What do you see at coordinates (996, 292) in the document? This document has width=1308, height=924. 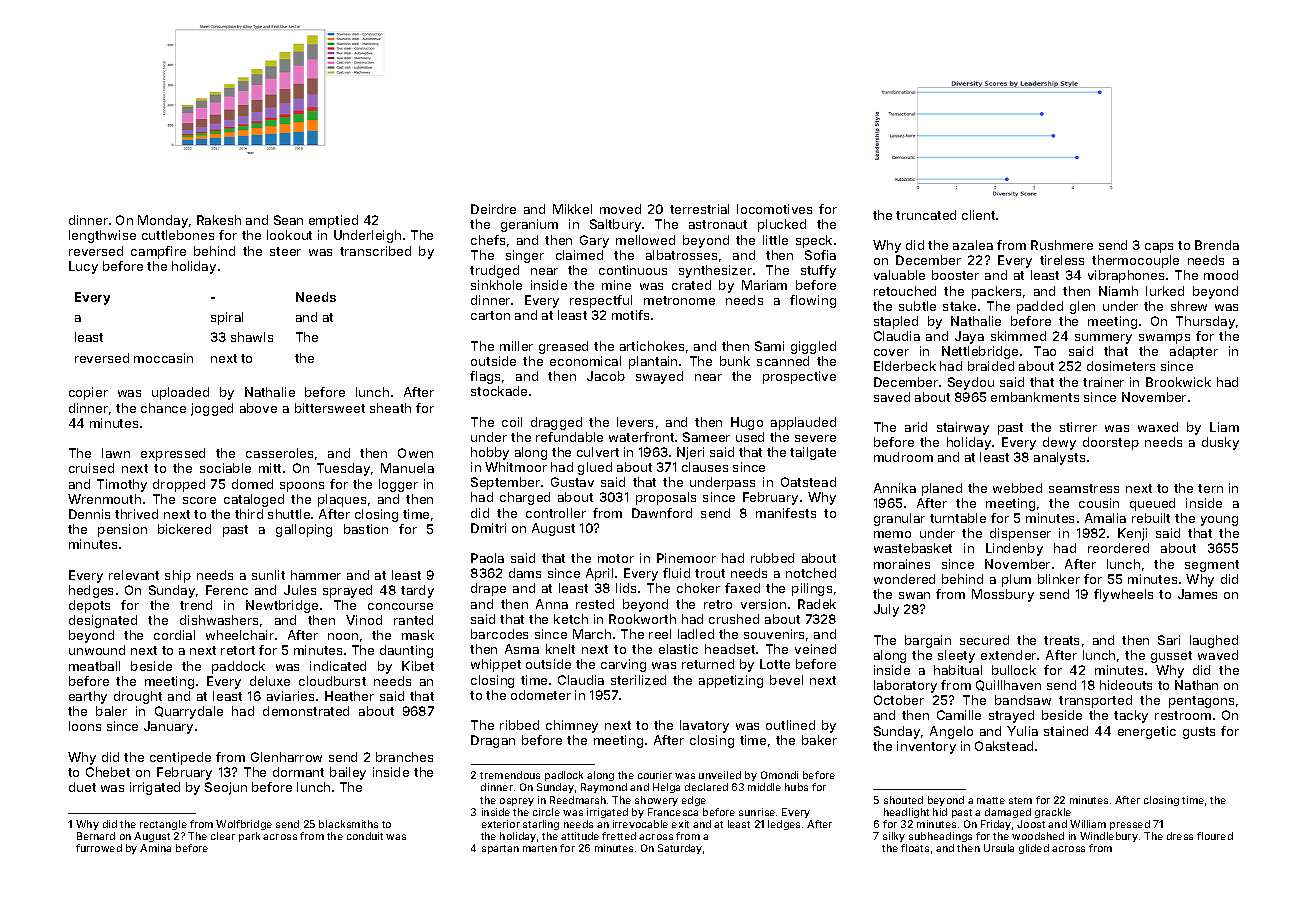 I see `packers` at bounding box center [996, 292].
